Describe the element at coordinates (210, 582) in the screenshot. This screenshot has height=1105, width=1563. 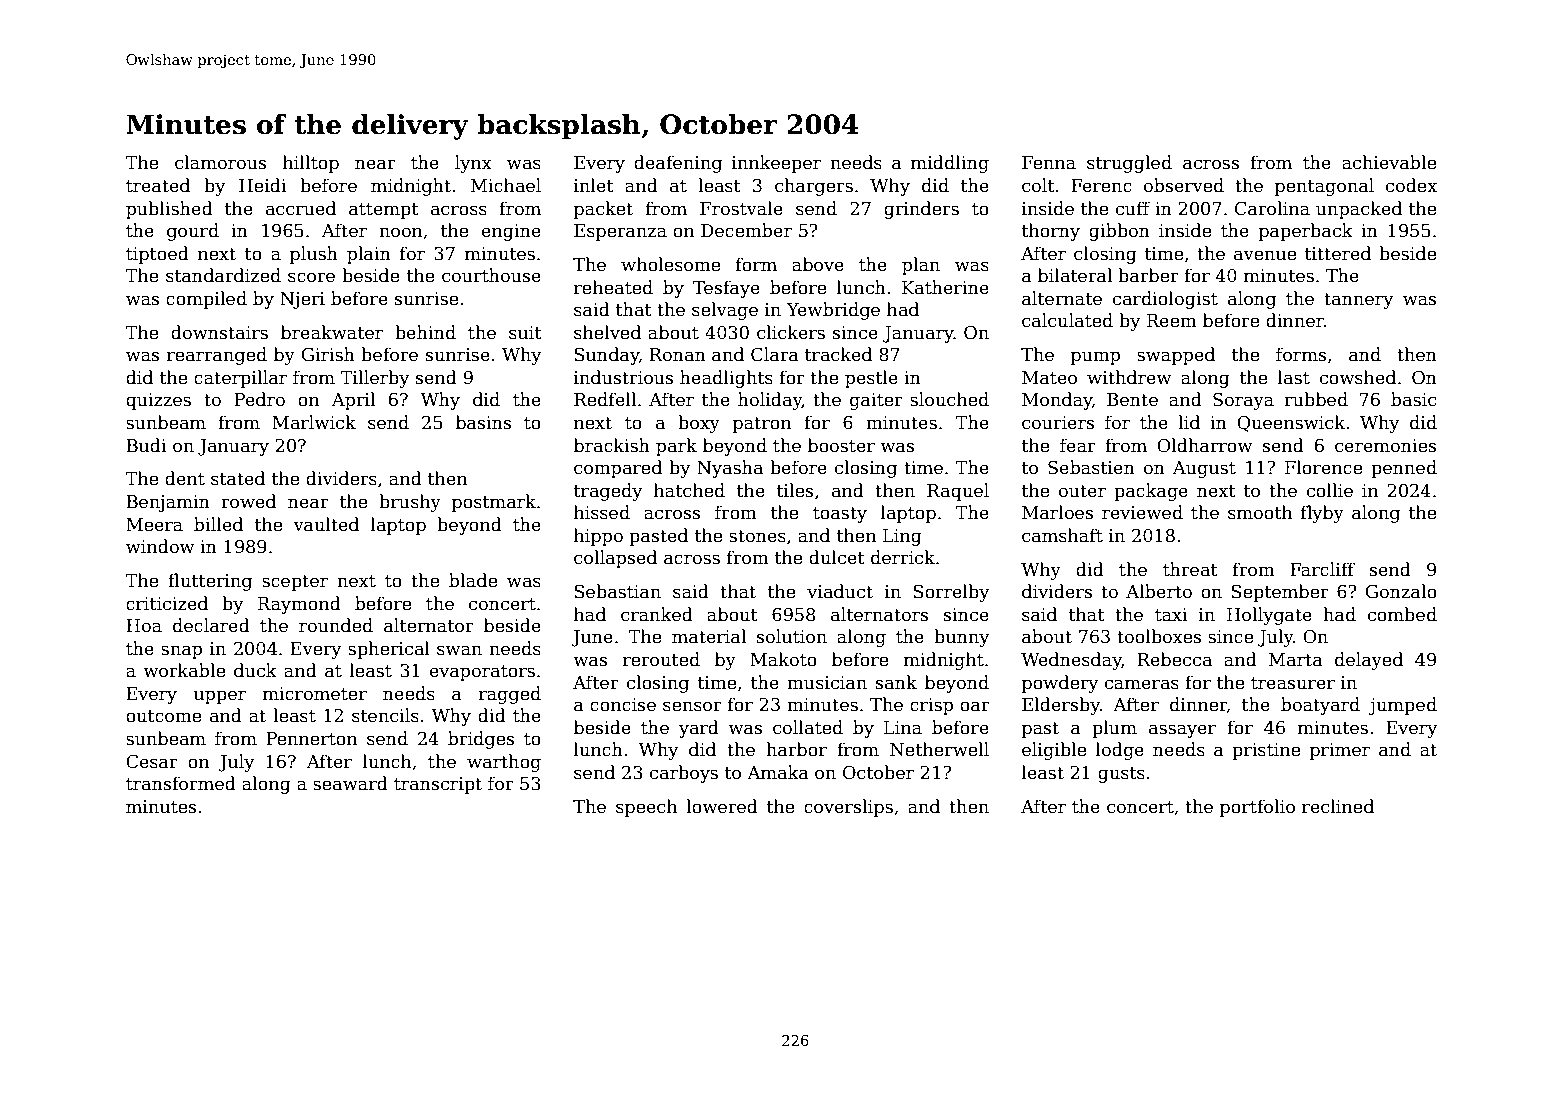
I see `fluttering` at that location.
